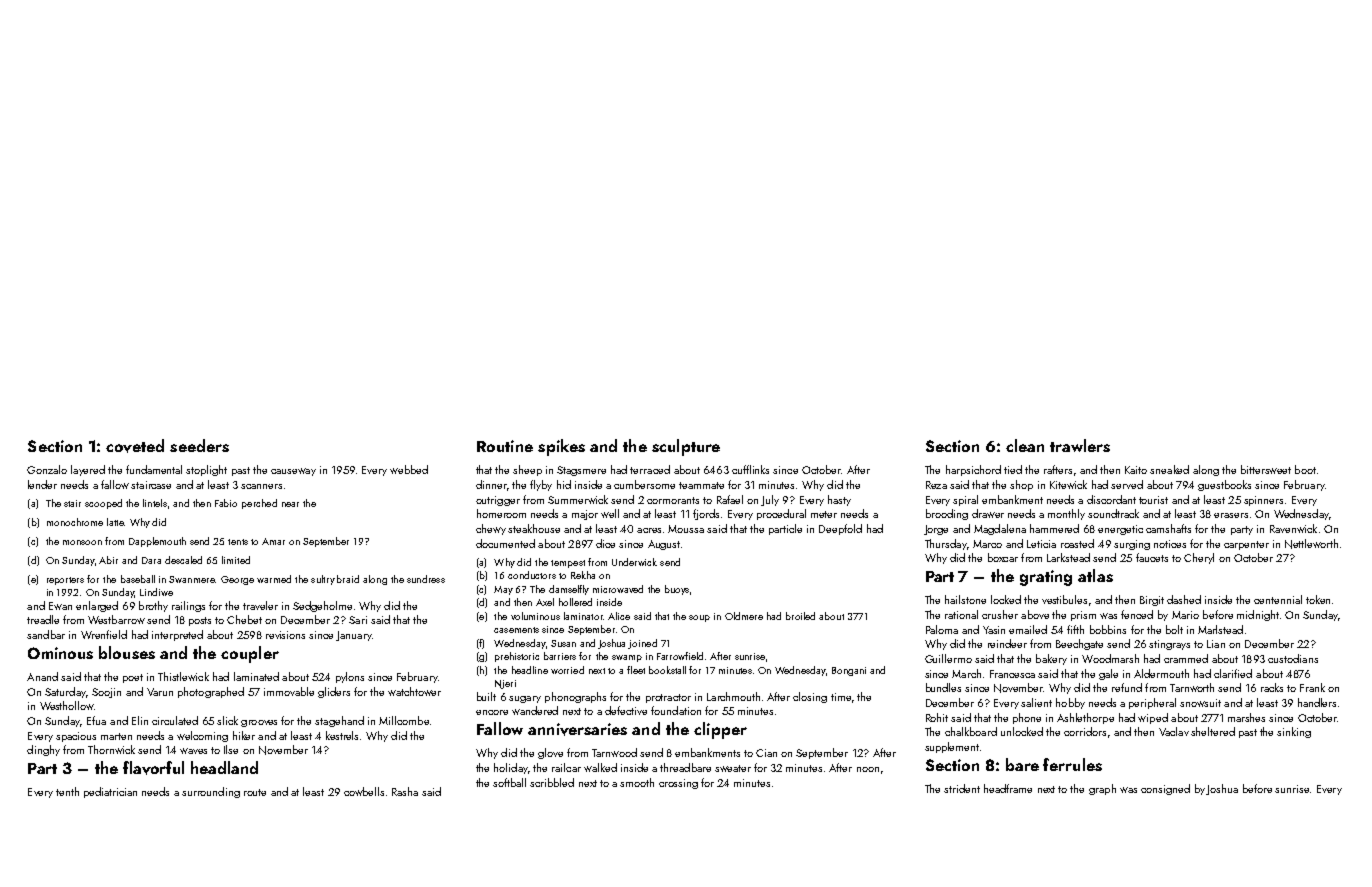  What do you see at coordinates (67, 791) in the screenshot?
I see `tenth` at bounding box center [67, 791].
